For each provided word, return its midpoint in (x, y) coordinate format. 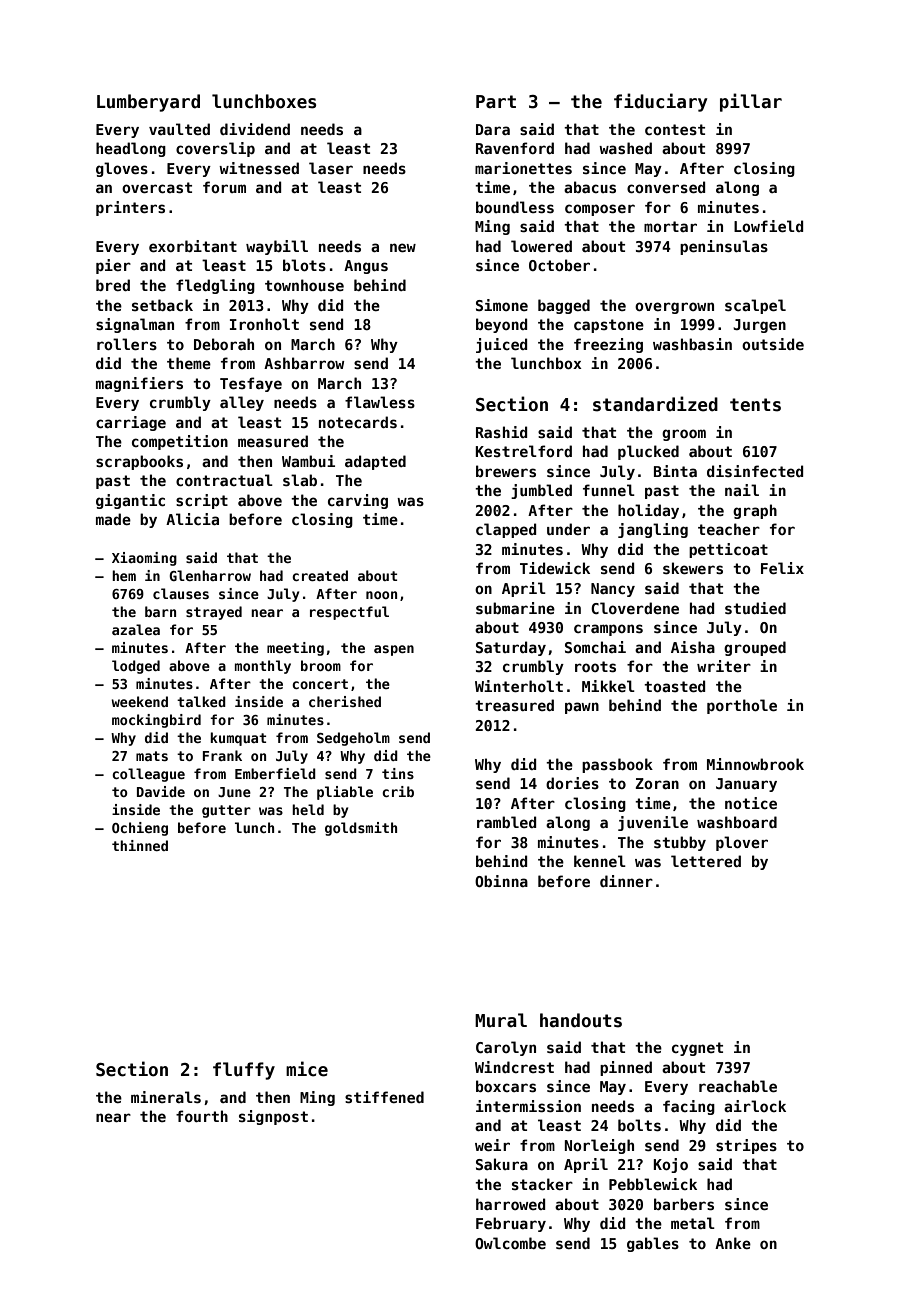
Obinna (501, 881)
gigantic (130, 501)
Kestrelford (523, 451)
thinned (140, 845)
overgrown (674, 308)
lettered (706, 861)
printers (130, 208)
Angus (366, 267)
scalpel (755, 306)
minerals (166, 1097)
